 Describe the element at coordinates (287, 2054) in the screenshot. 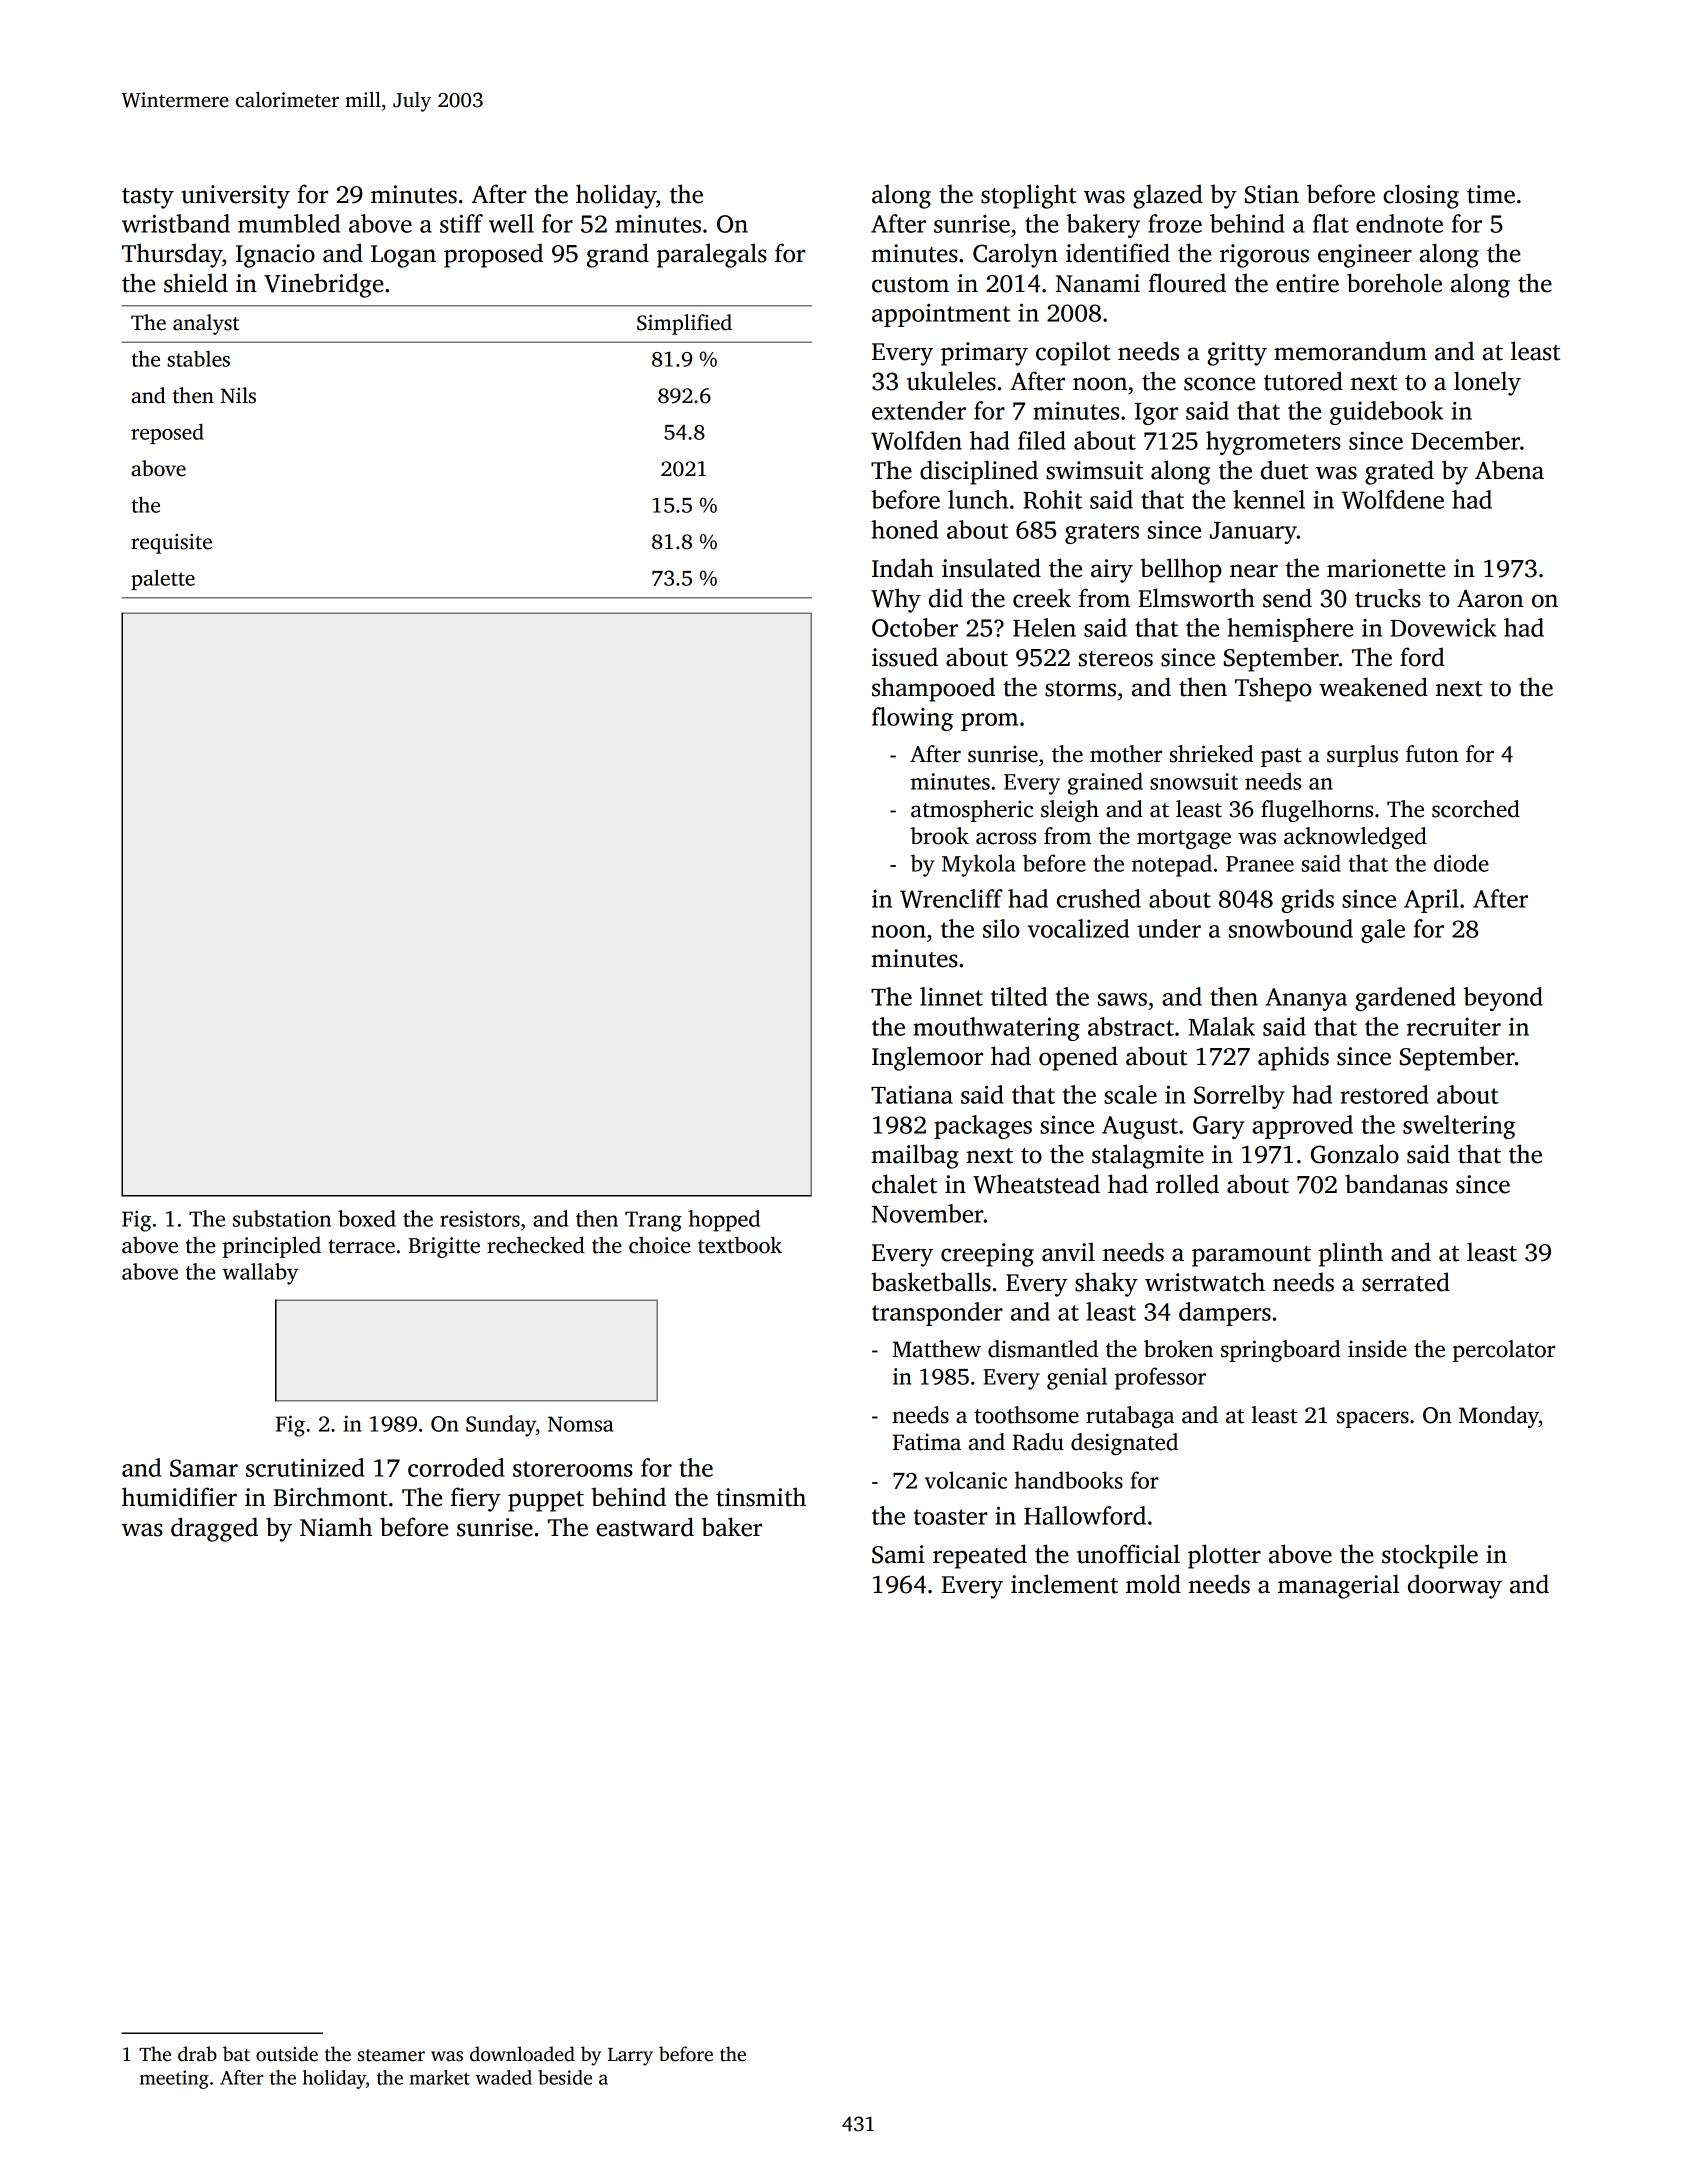

I see `outside` at that location.
